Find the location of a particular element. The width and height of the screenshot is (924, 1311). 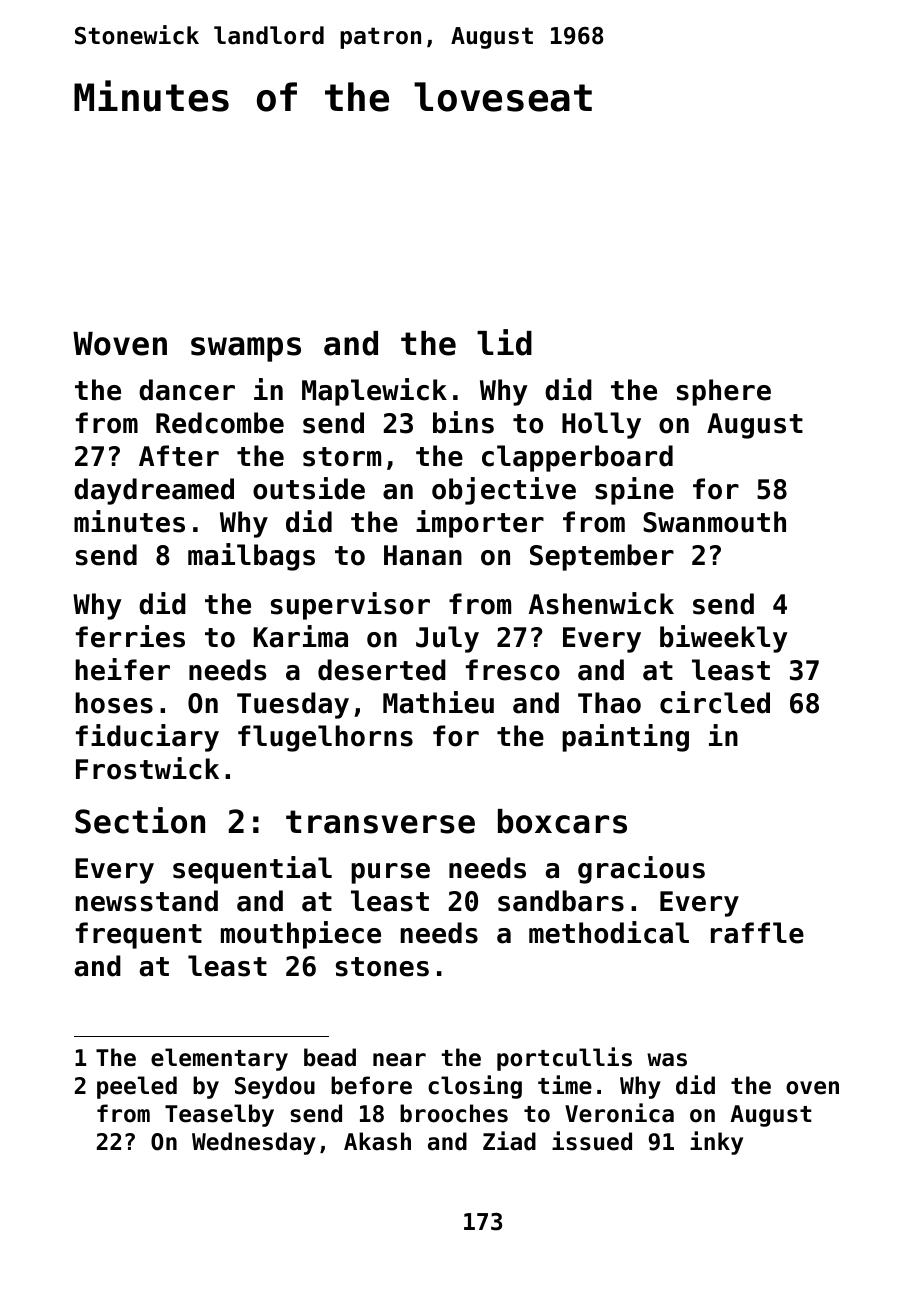

flugelhorns is located at coordinates (325, 738).
